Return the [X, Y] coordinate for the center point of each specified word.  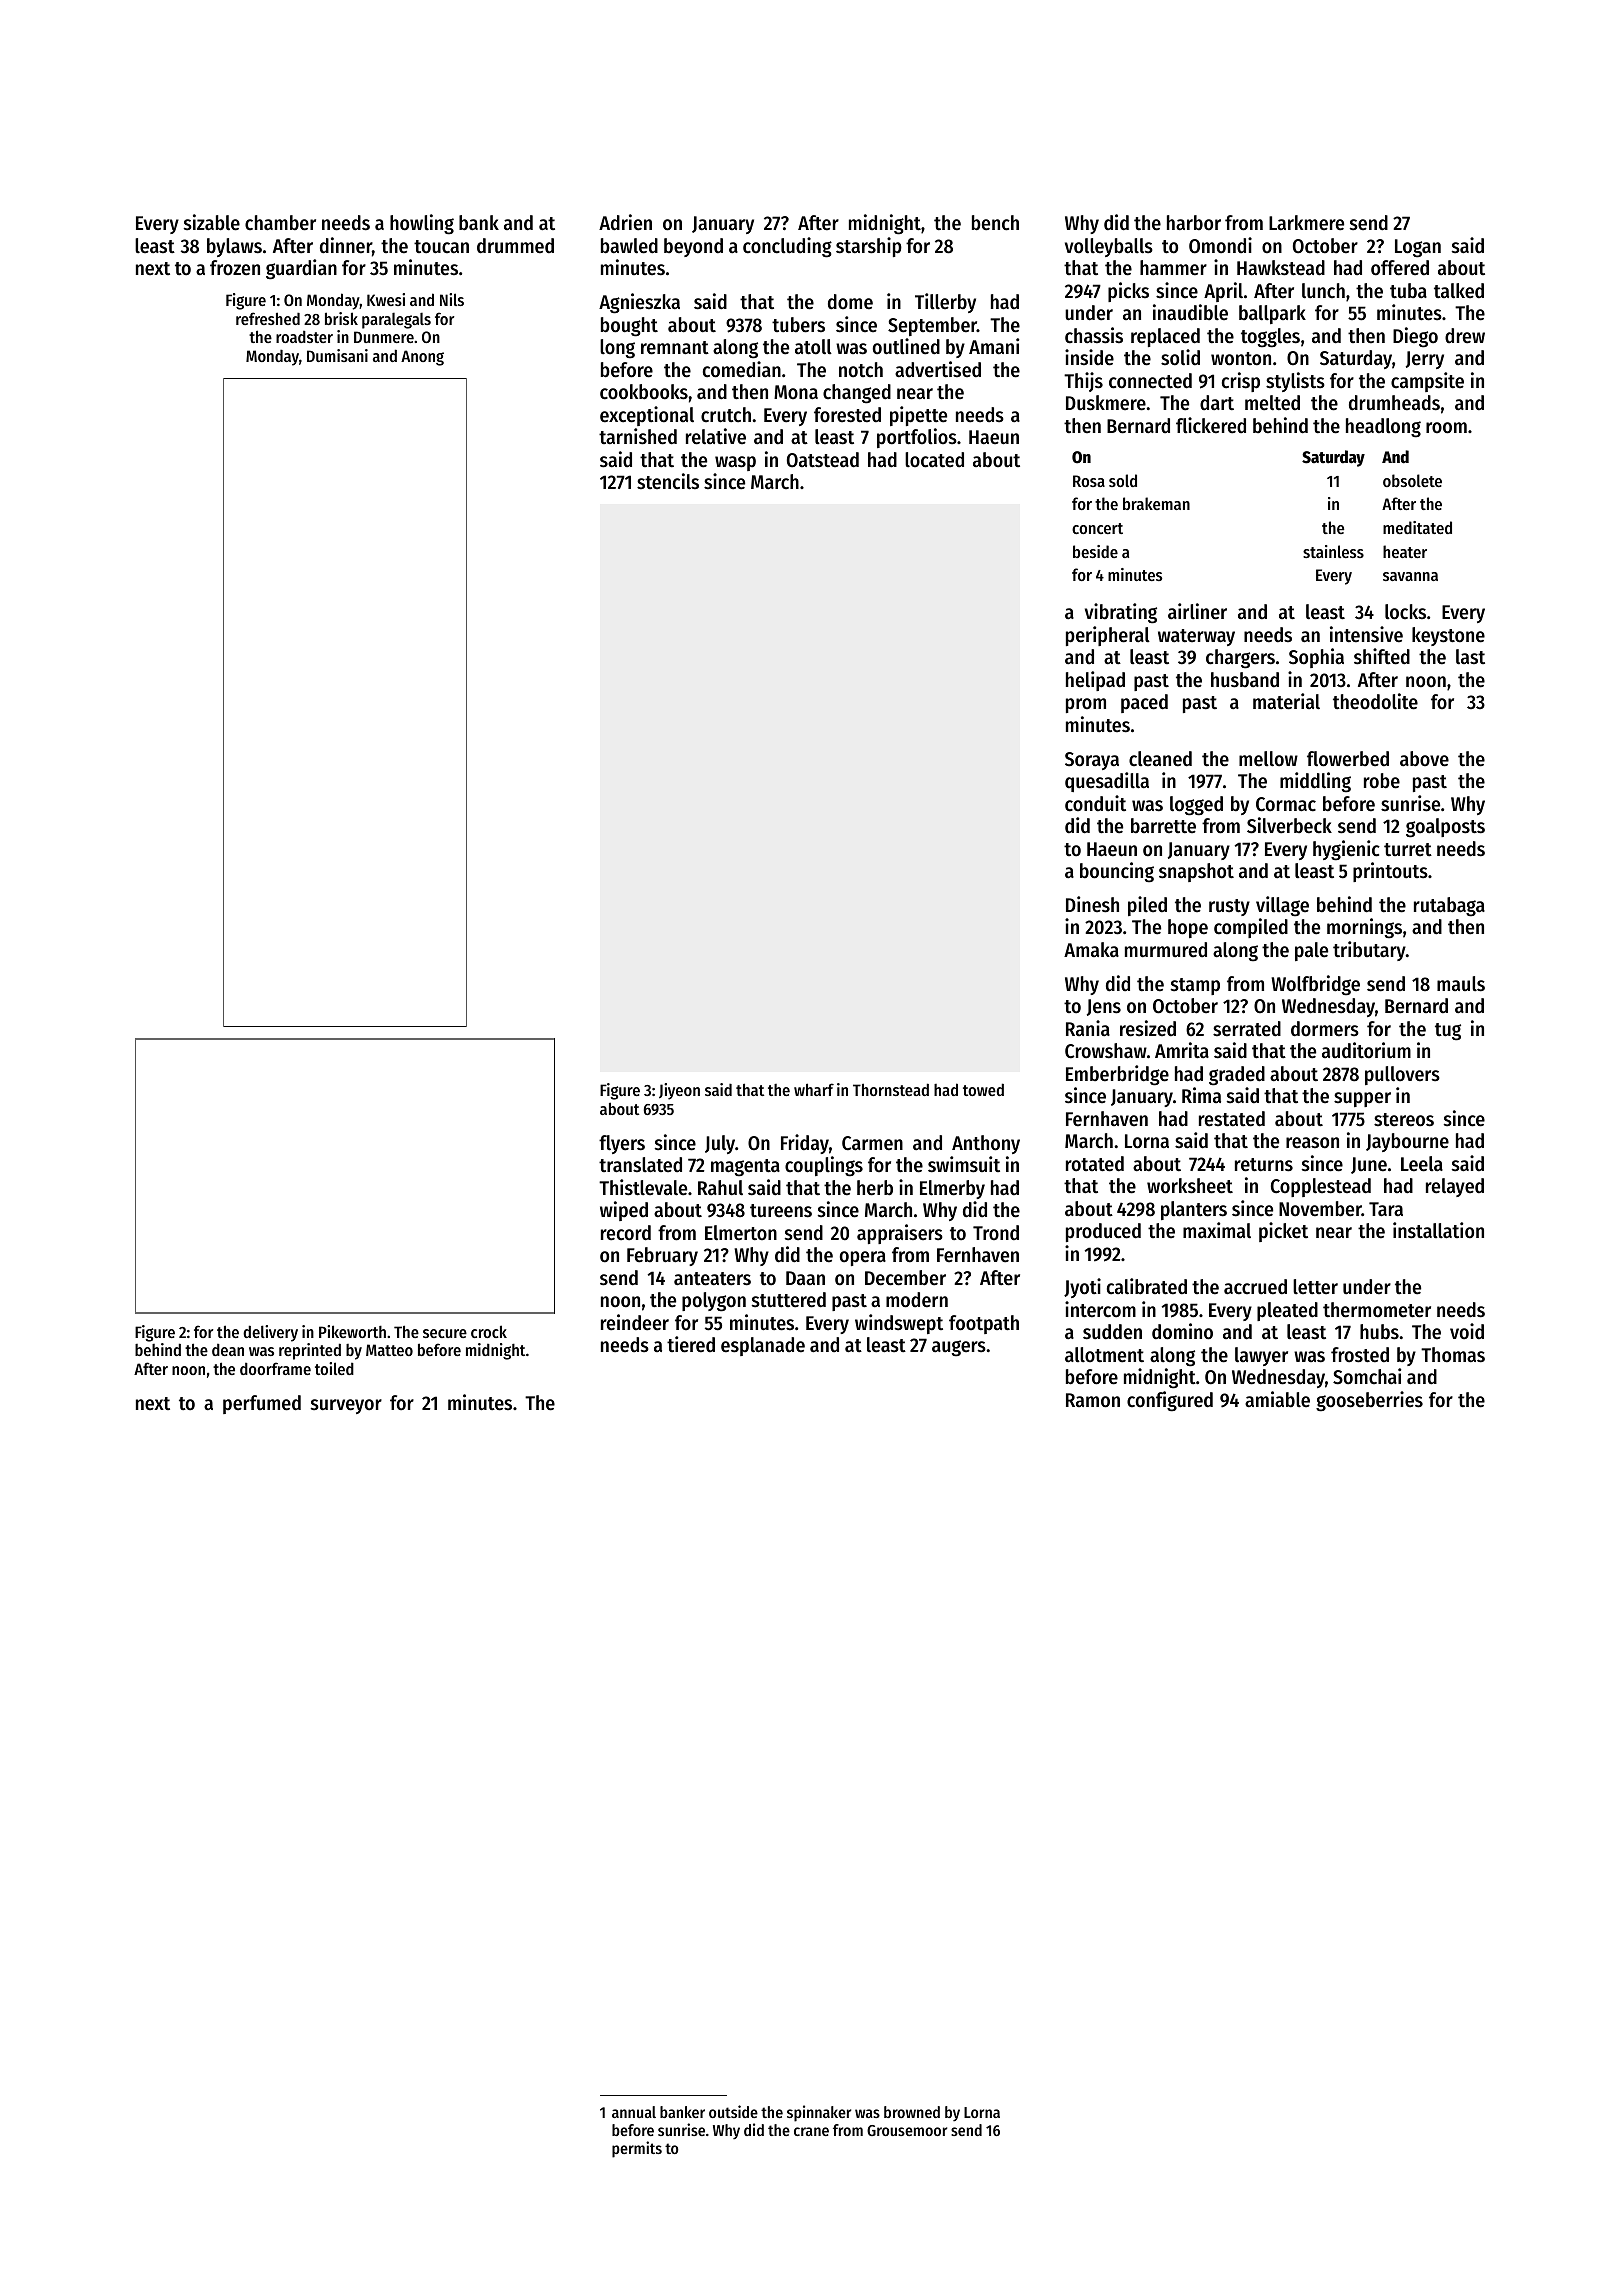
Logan [1418, 248]
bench [995, 223]
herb [875, 1188]
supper [1362, 1099]
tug [1448, 1032]
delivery [270, 1333]
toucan [441, 247]
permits [637, 2149]
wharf [814, 1089]
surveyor [346, 1406]
